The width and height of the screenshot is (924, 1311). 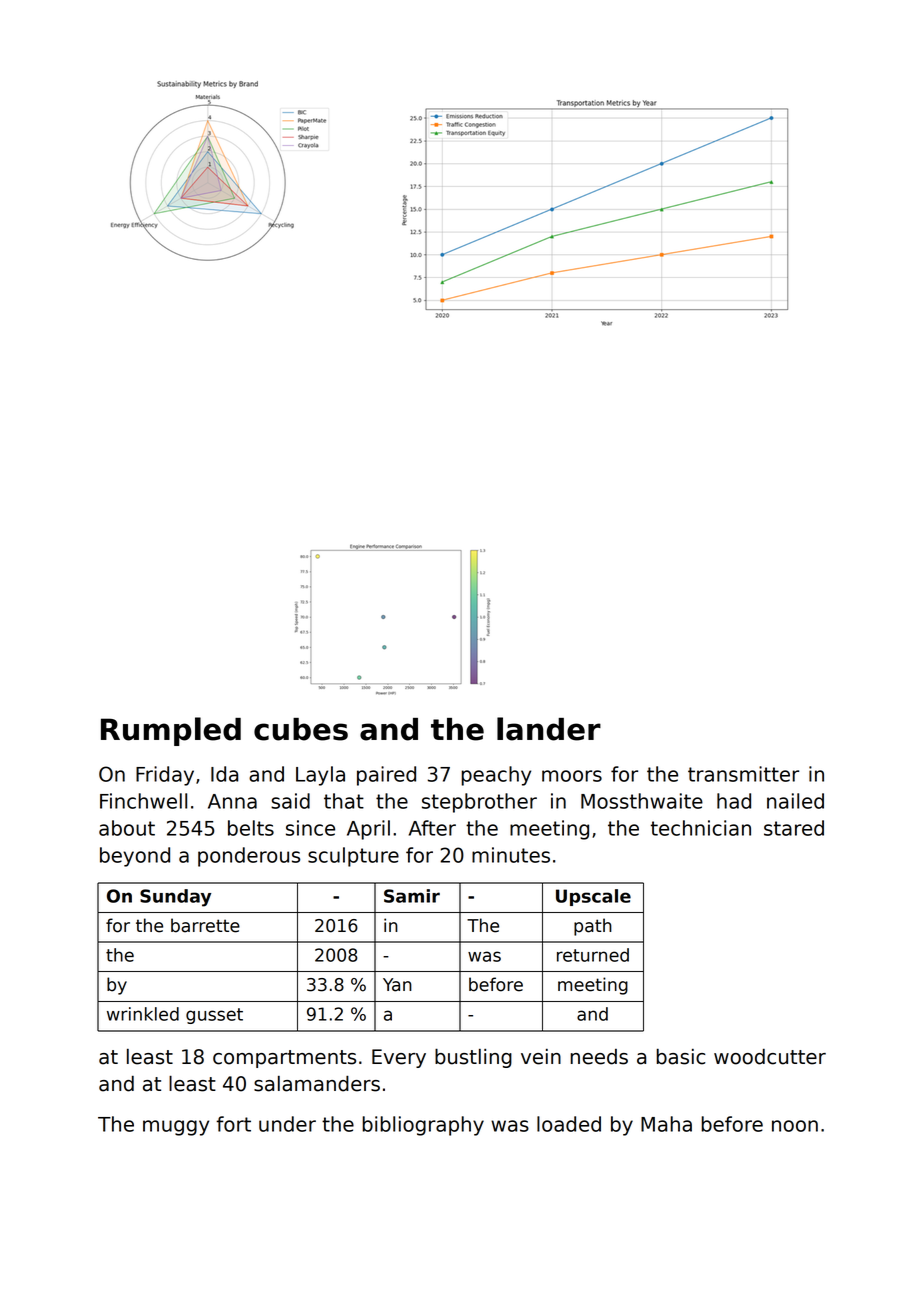 I want to click on barrette, so click(x=205, y=925).
